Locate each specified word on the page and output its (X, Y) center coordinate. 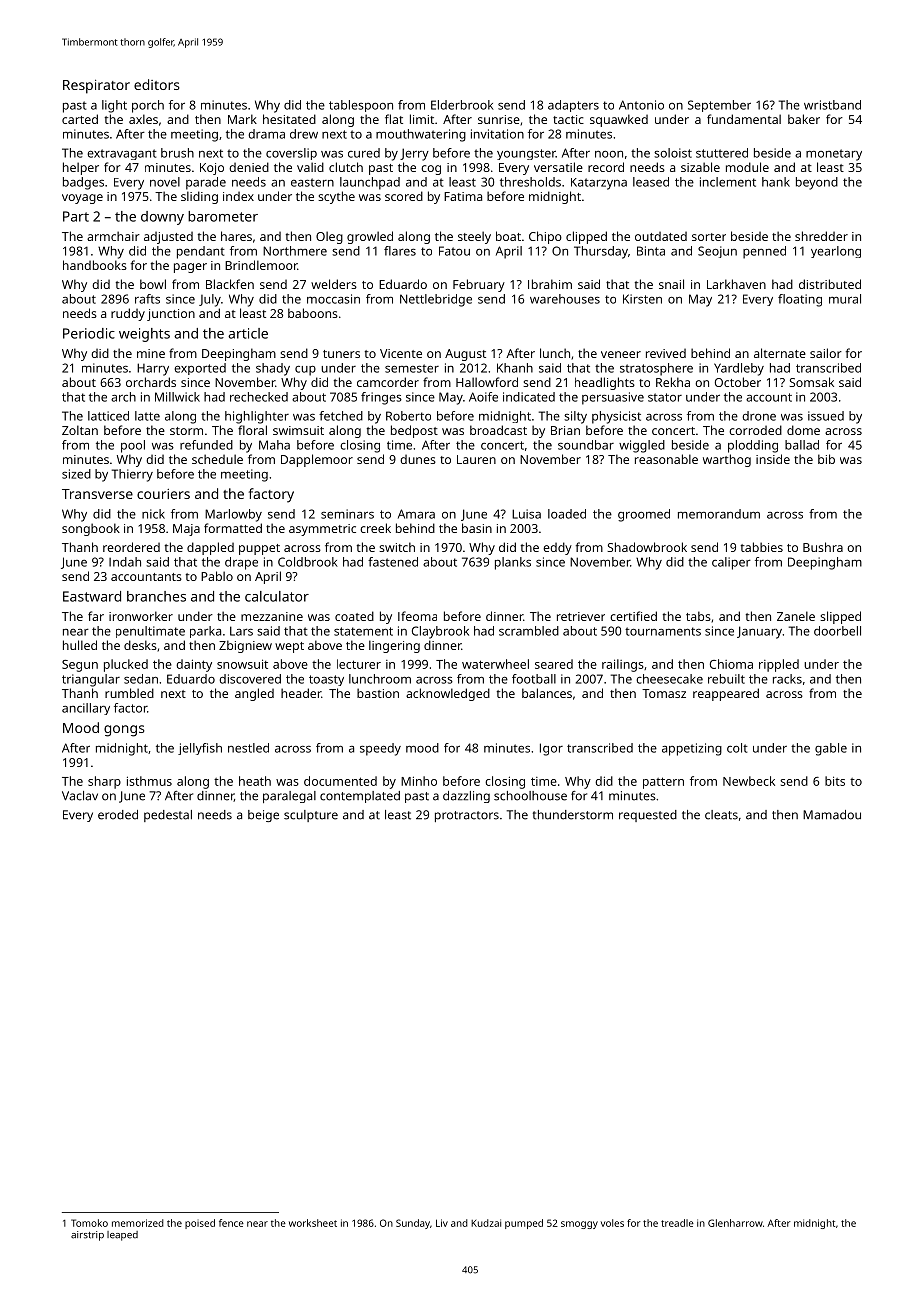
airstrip (87, 1236)
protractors (467, 816)
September (719, 106)
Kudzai (486, 1223)
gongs (124, 731)
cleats (721, 815)
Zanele (796, 616)
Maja (186, 530)
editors (157, 84)
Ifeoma (417, 616)
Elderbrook (462, 105)
